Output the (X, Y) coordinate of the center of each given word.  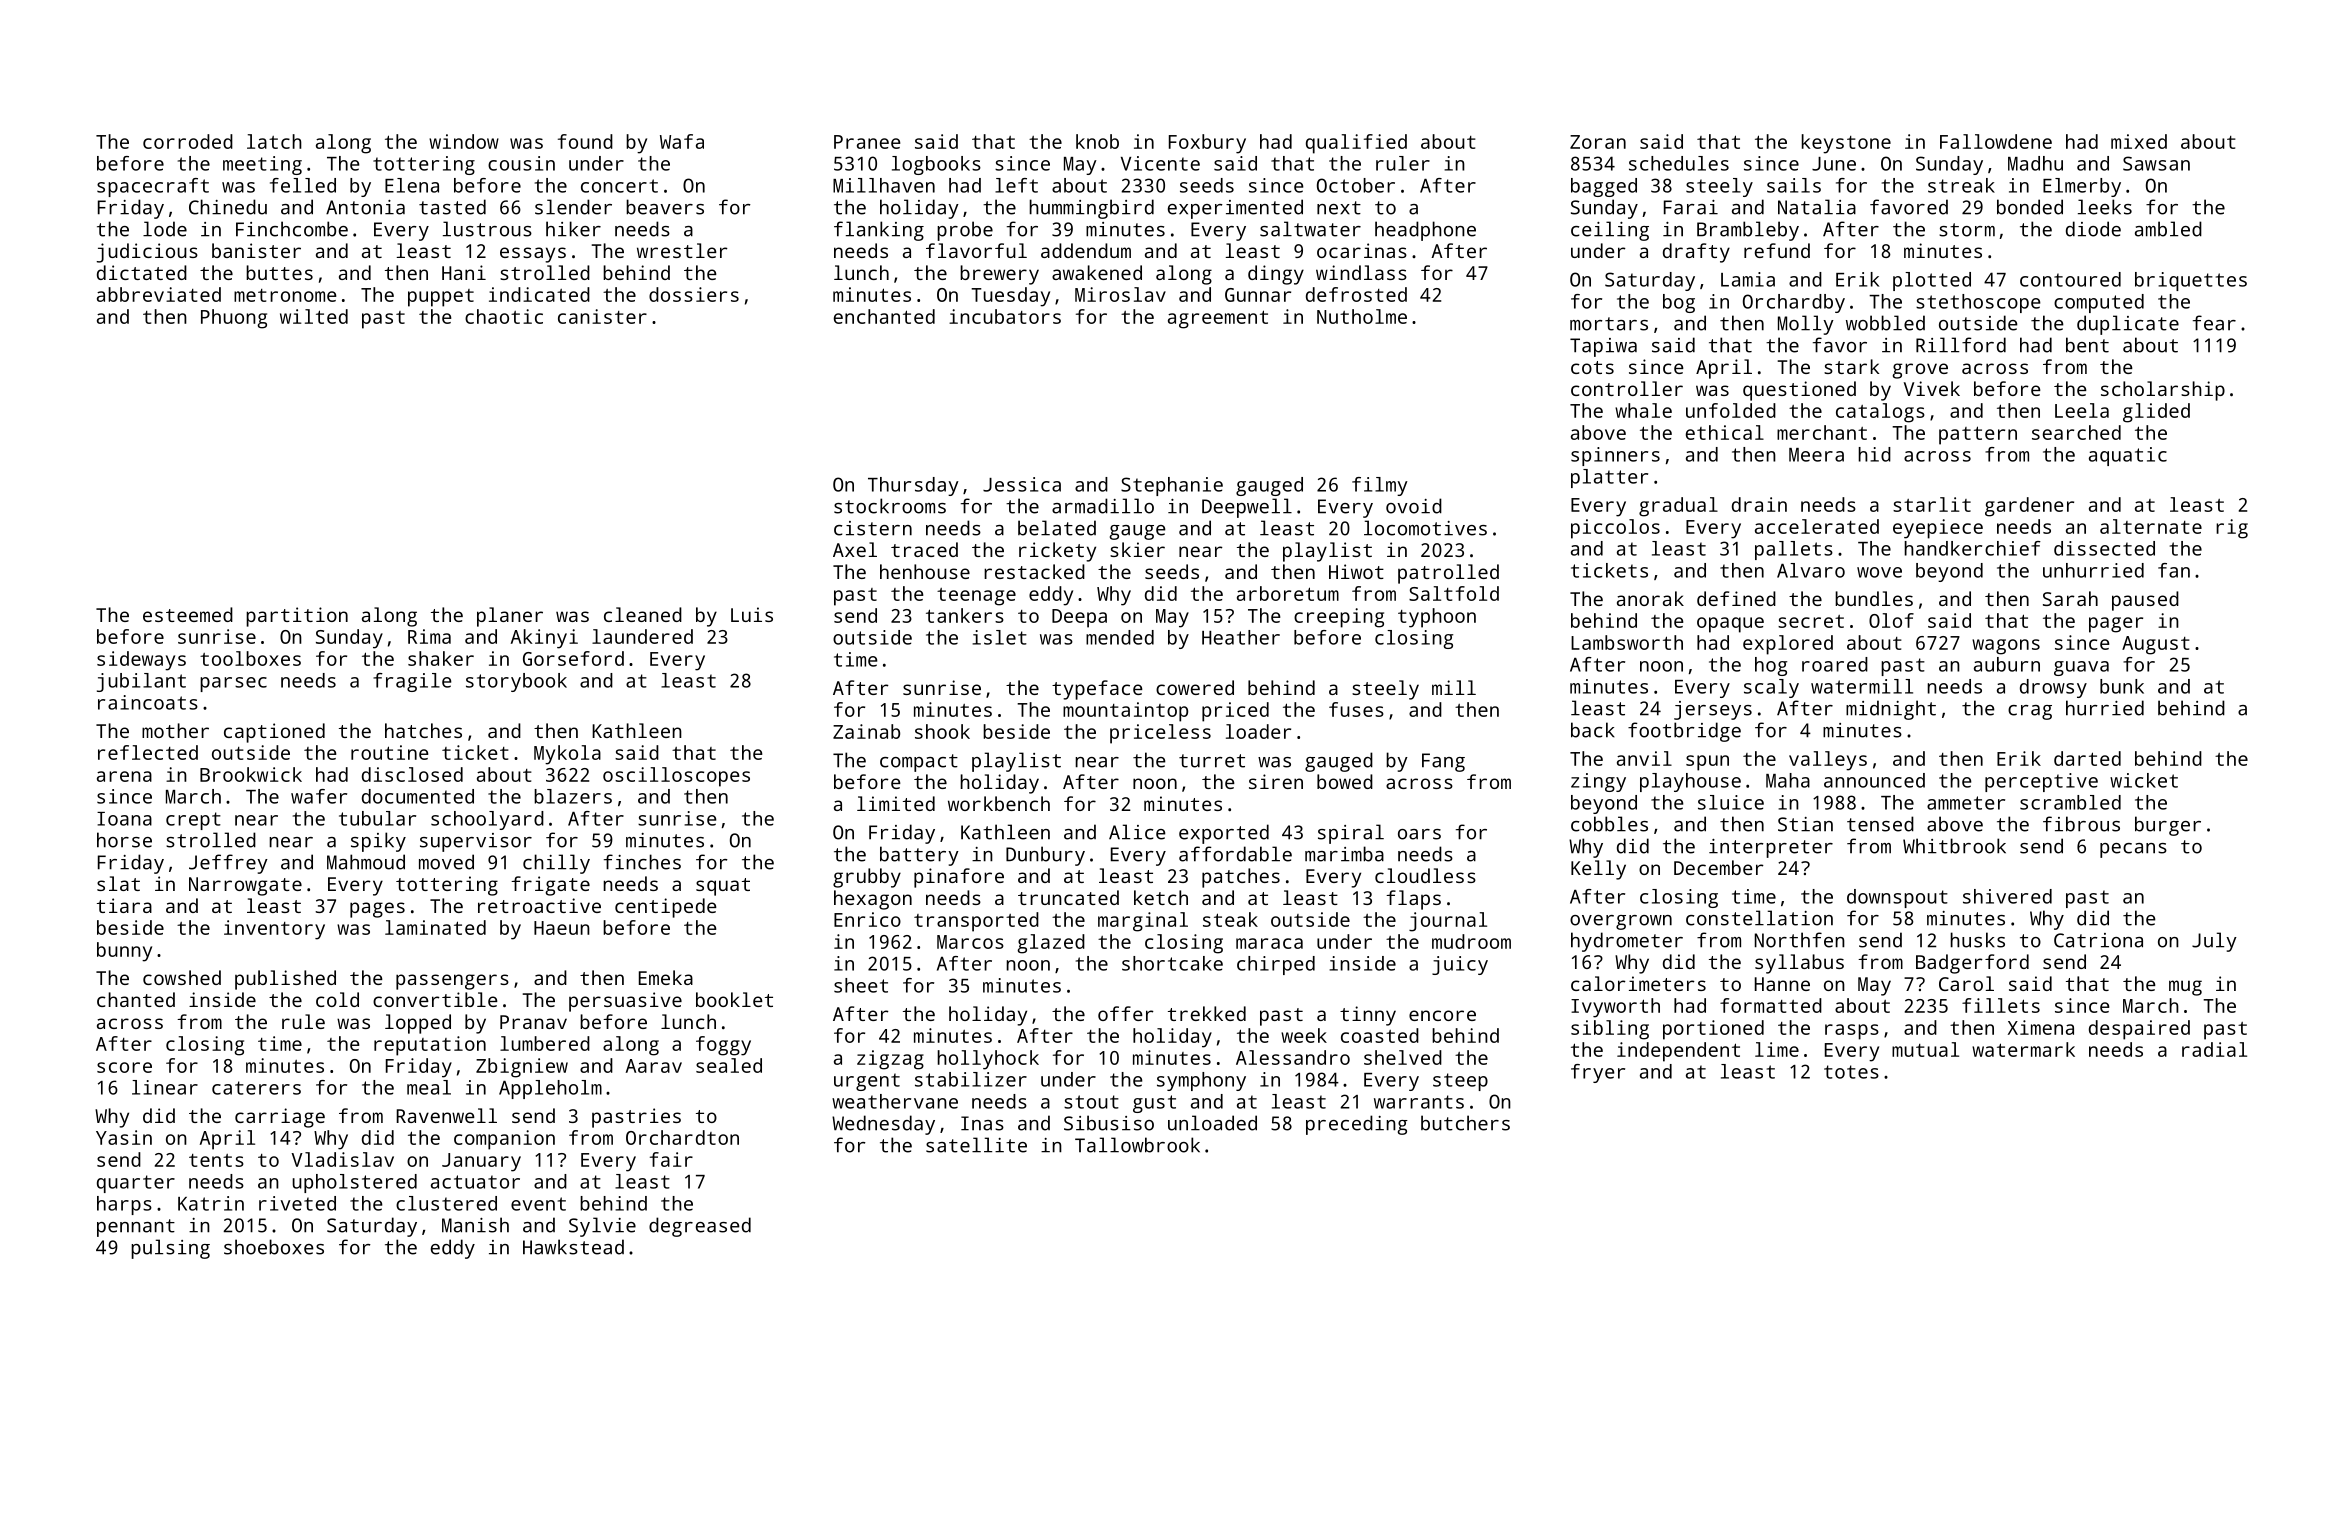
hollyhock (988, 1060)
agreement (1218, 319)
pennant (136, 1228)
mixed (2139, 141)
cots (1592, 367)
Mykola (567, 755)
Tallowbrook (1137, 1145)
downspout (1897, 898)
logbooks (936, 165)
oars (1419, 834)
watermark (2023, 1049)
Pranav (533, 1022)
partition (297, 617)
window (464, 141)
